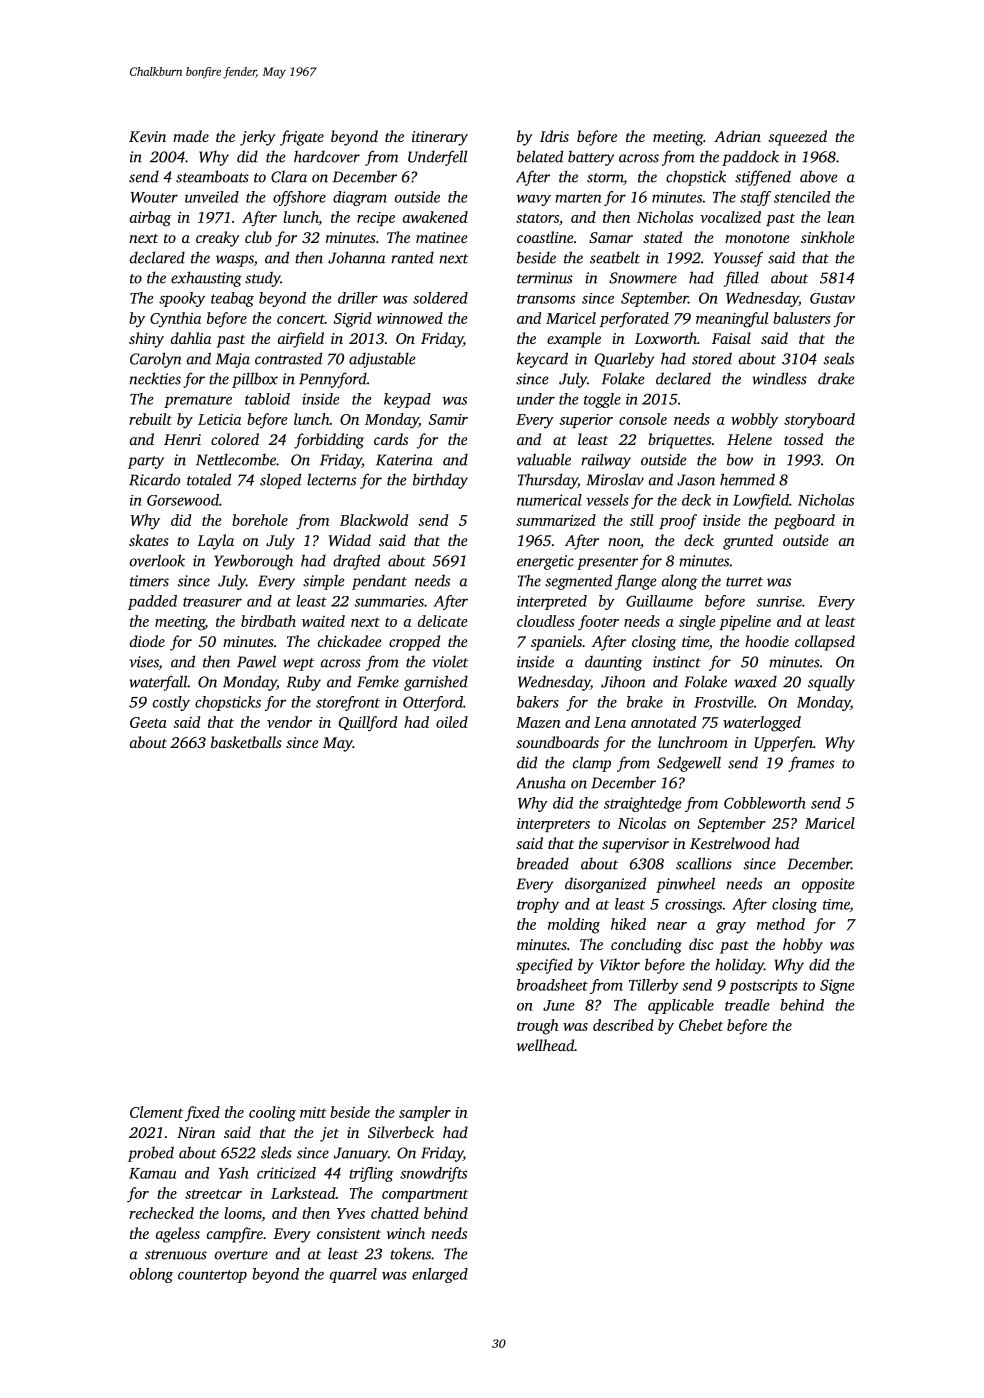 The width and height of the document is (984, 1398). Describe the element at coordinates (440, 481) in the document. I see `birthday` at that location.
